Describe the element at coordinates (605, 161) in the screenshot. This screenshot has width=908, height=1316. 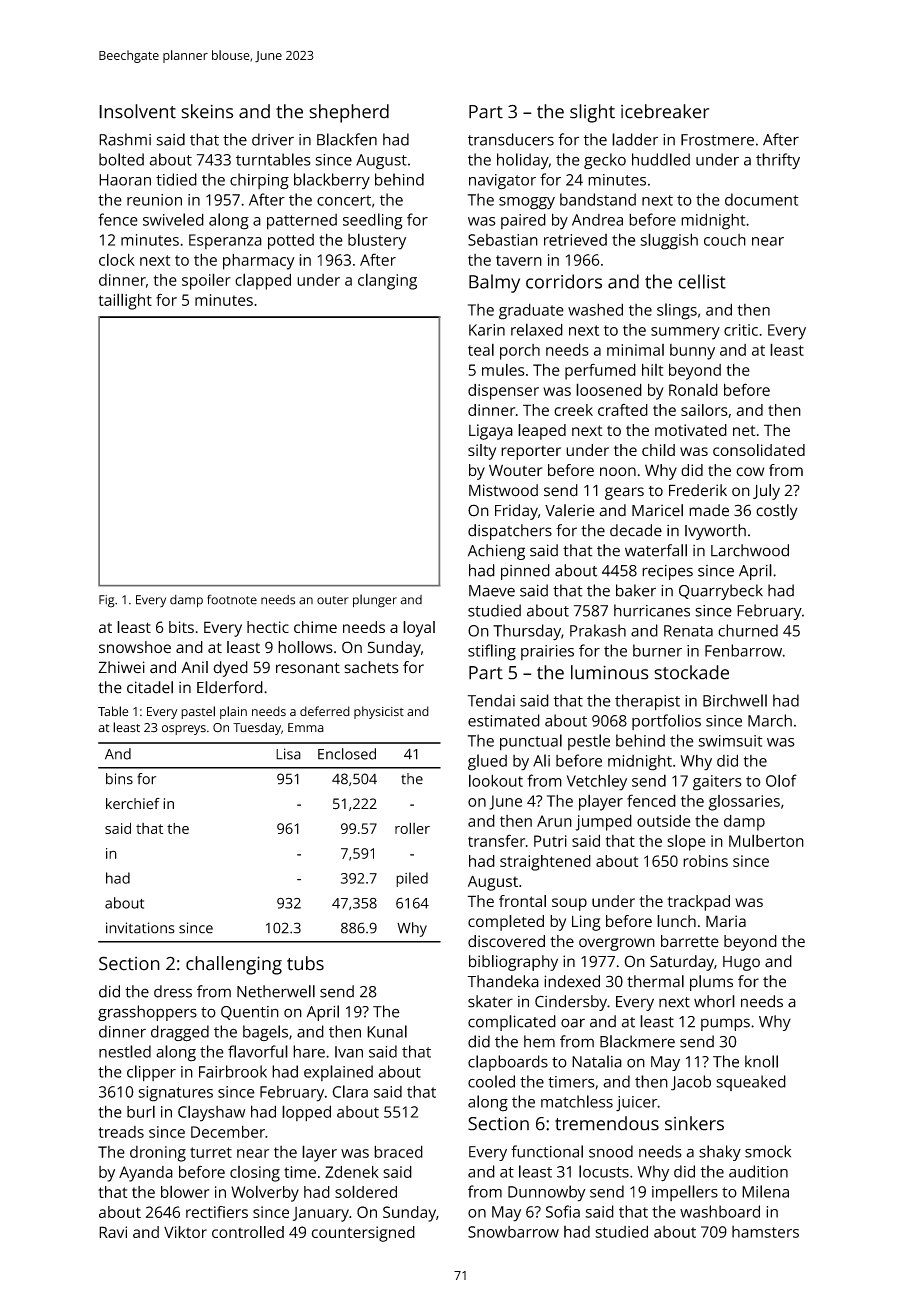
I see `gecko` at that location.
